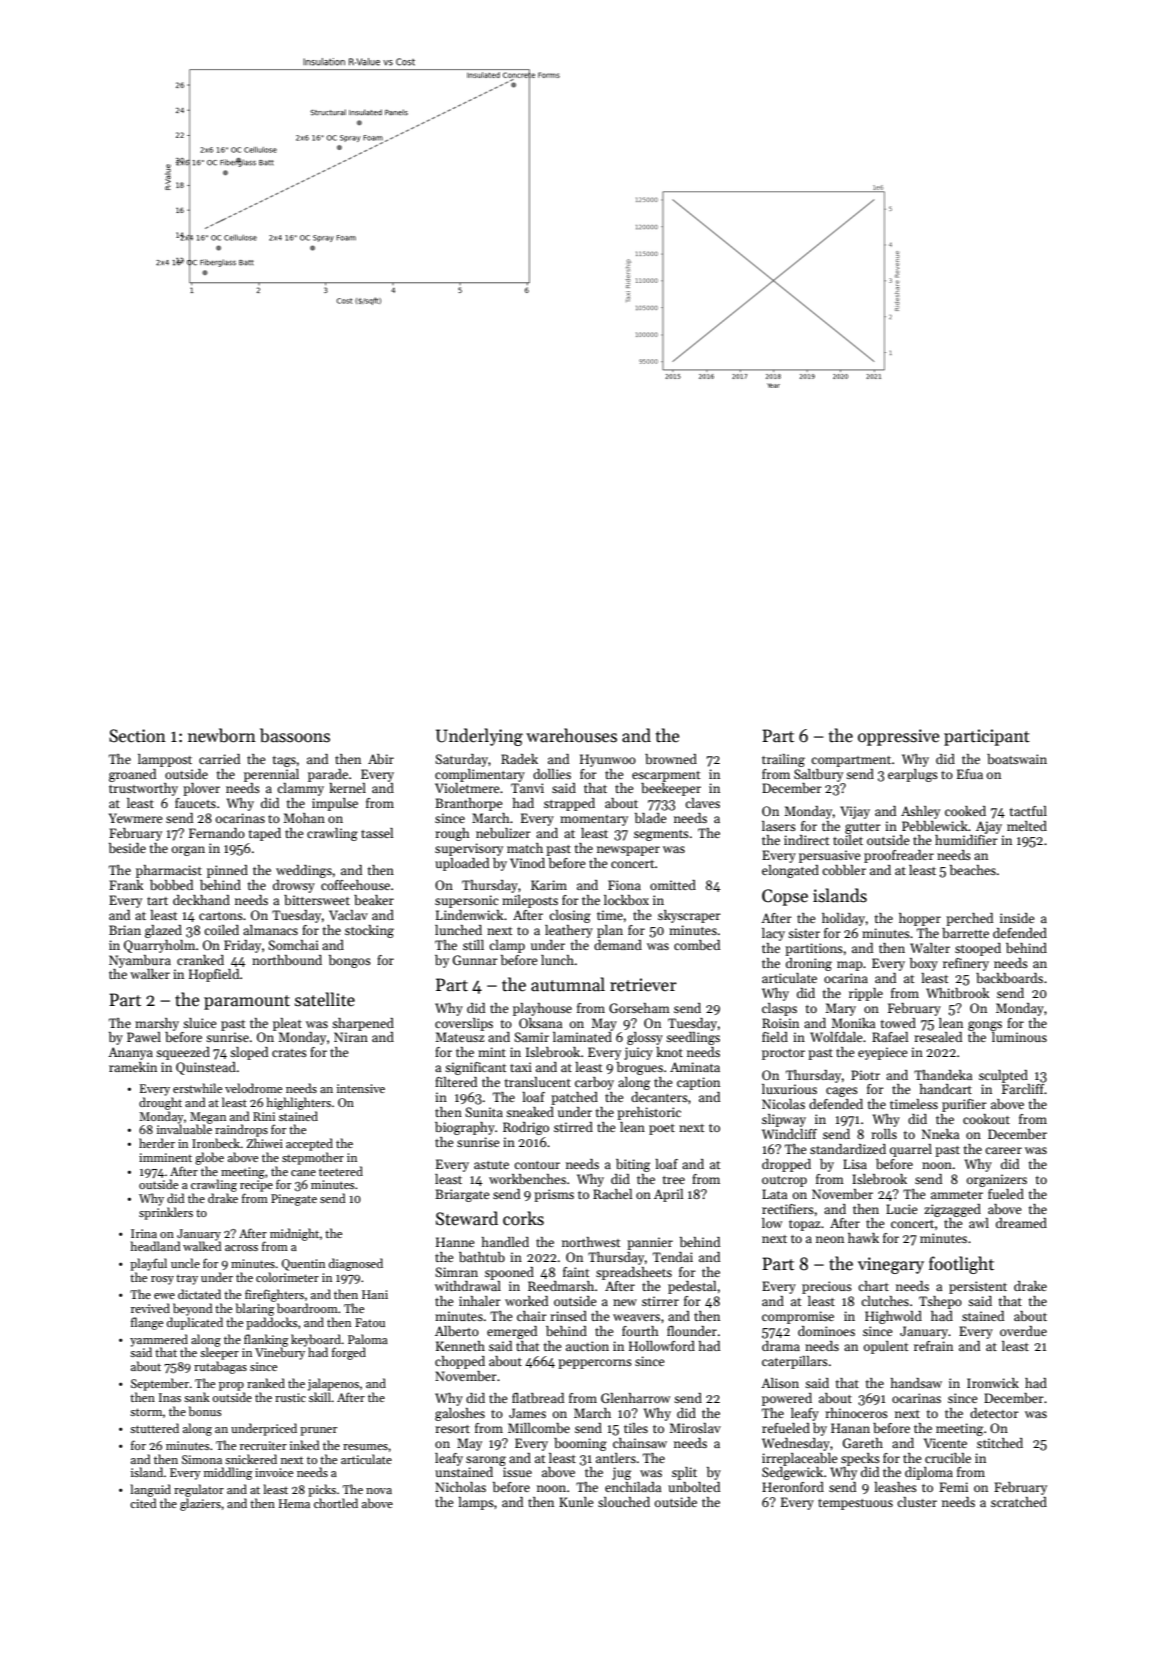 The image size is (1156, 1674). Describe the element at coordinates (1003, 1150) in the document. I see `career` at that location.
